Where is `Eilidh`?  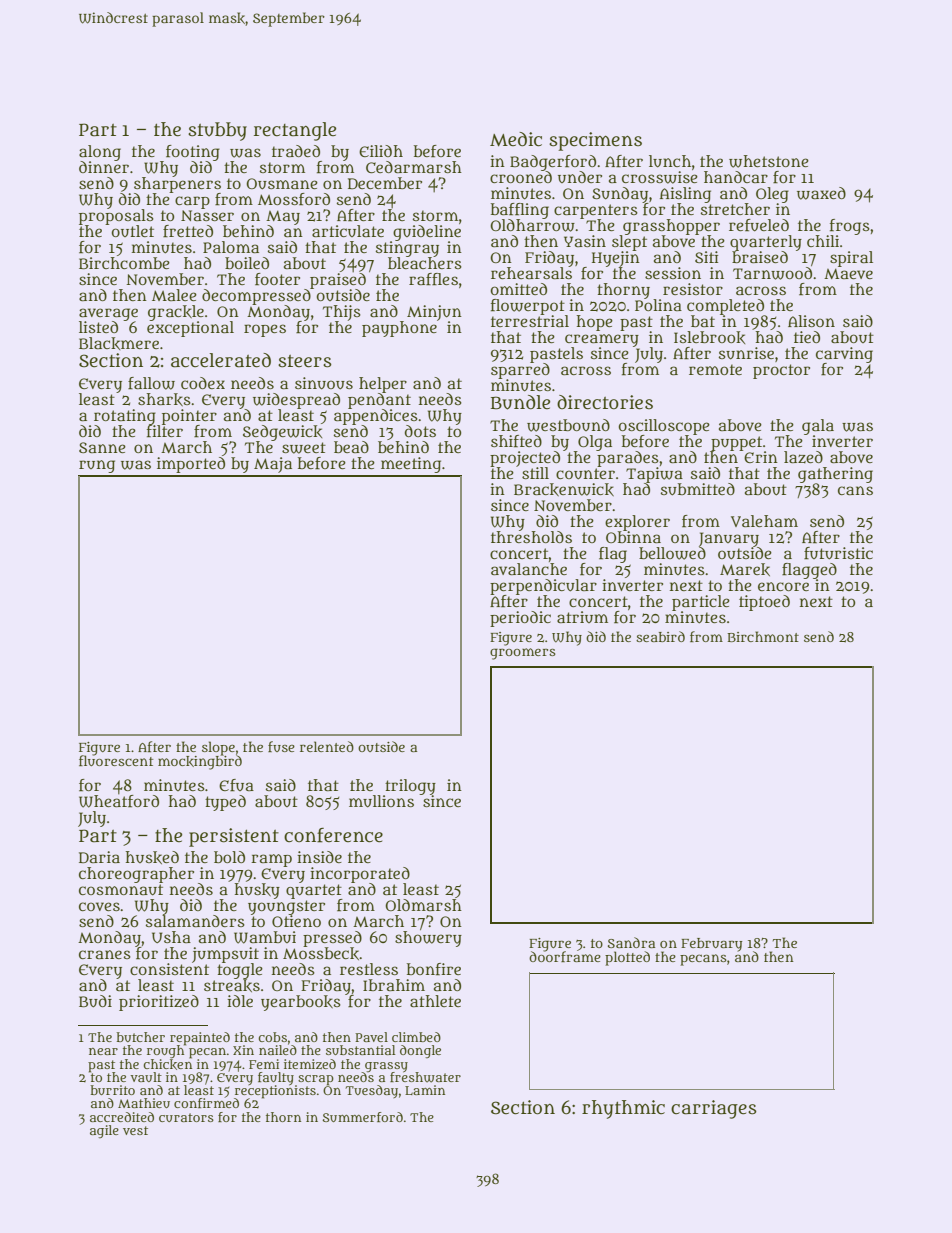 Eilidh is located at coordinates (381, 151).
